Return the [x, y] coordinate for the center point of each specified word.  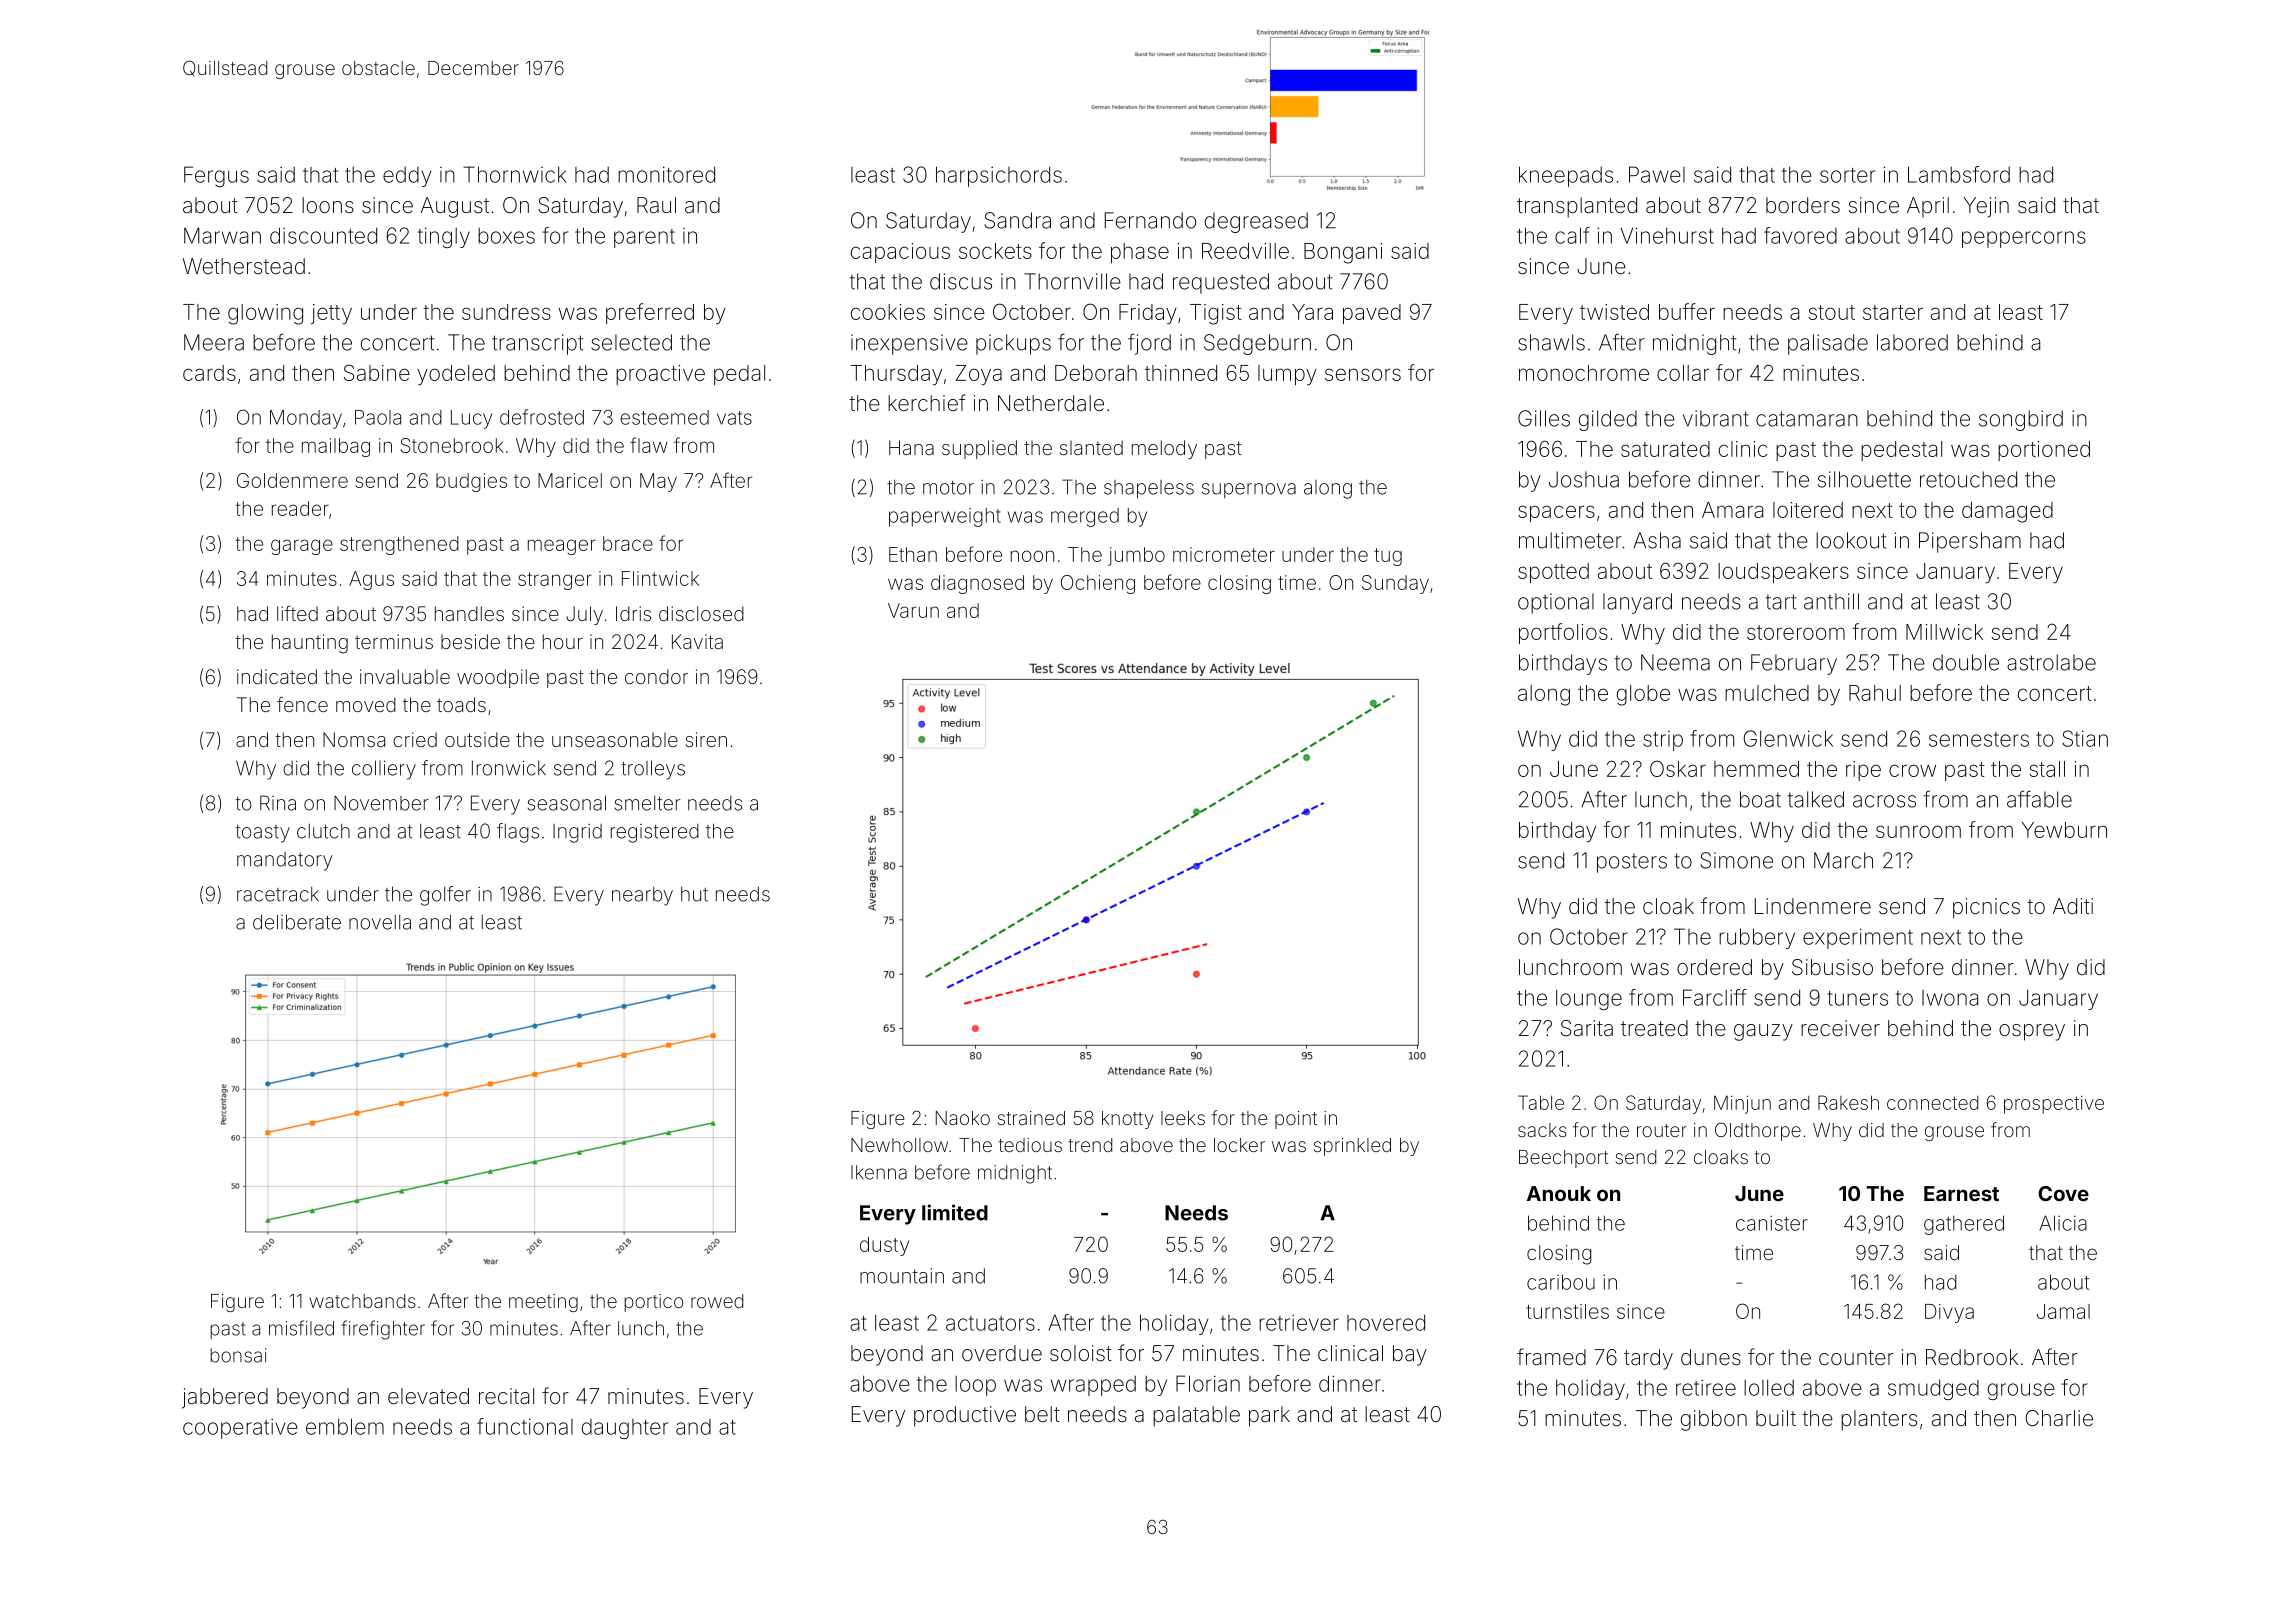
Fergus [216, 176]
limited [955, 1212]
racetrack [278, 894]
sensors [1363, 374]
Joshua [1584, 479]
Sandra [1017, 220]
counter [1856, 1357]
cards [209, 373]
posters [1632, 863]
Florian [1208, 1383]
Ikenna [879, 1172]
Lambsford [1959, 174]
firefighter [383, 1330]
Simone [1736, 860]
